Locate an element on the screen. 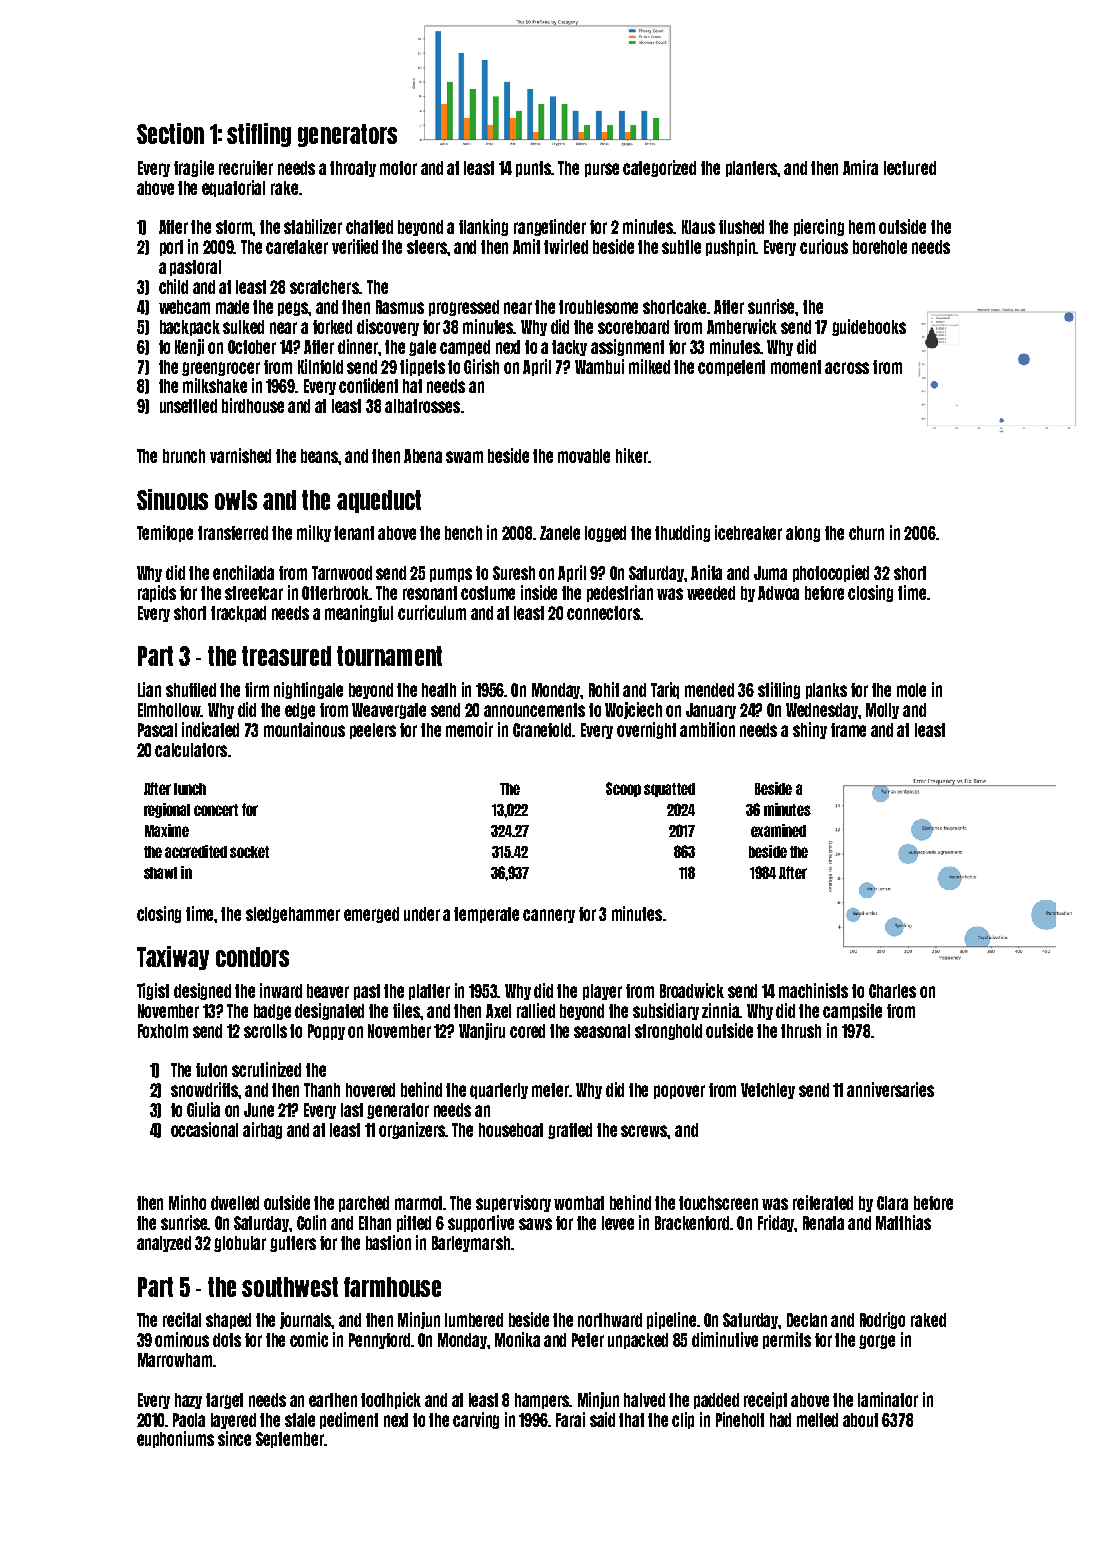 This screenshot has width=1096, height=1550. lectured is located at coordinates (910, 168).
